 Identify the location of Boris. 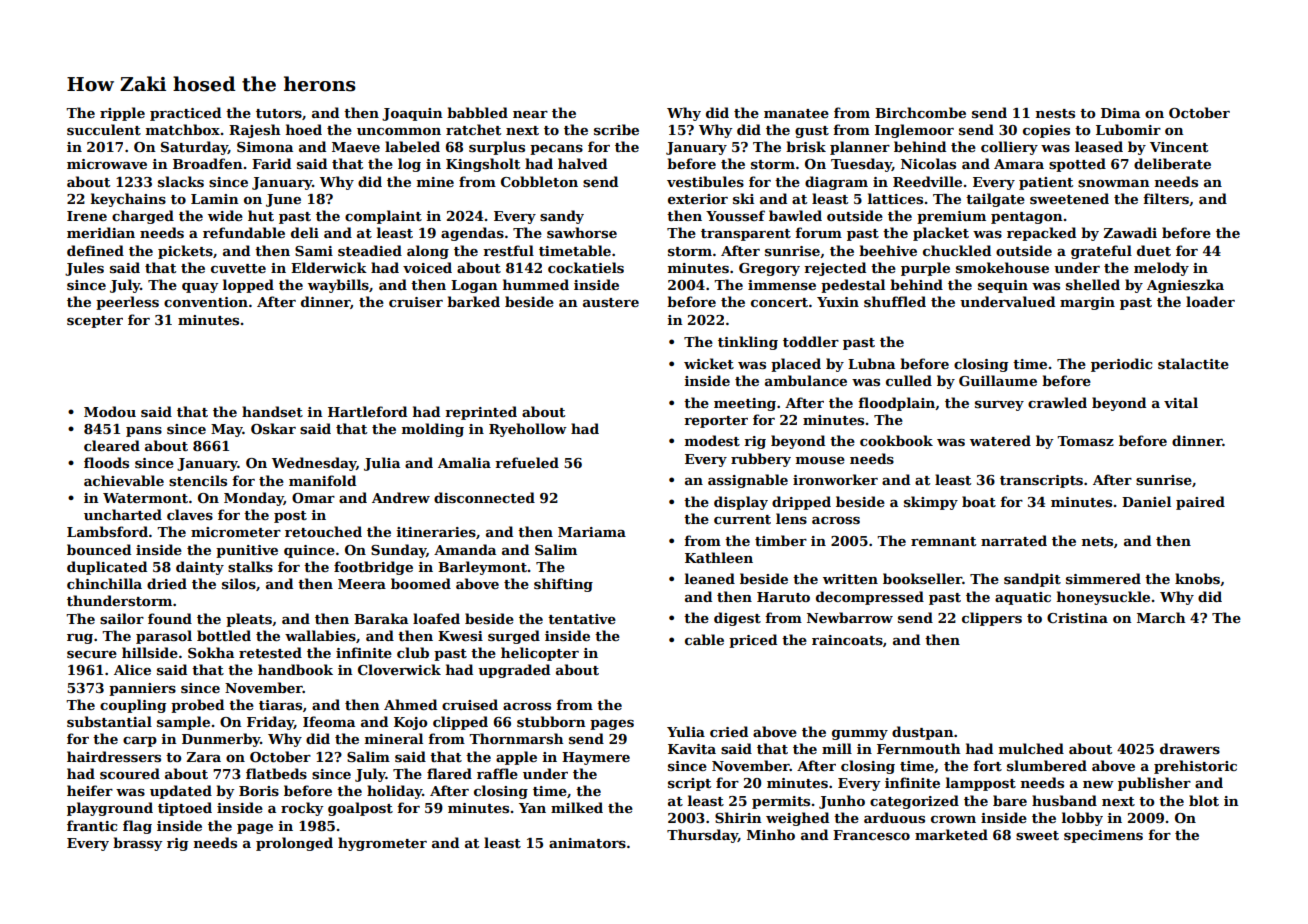
(259, 791).
